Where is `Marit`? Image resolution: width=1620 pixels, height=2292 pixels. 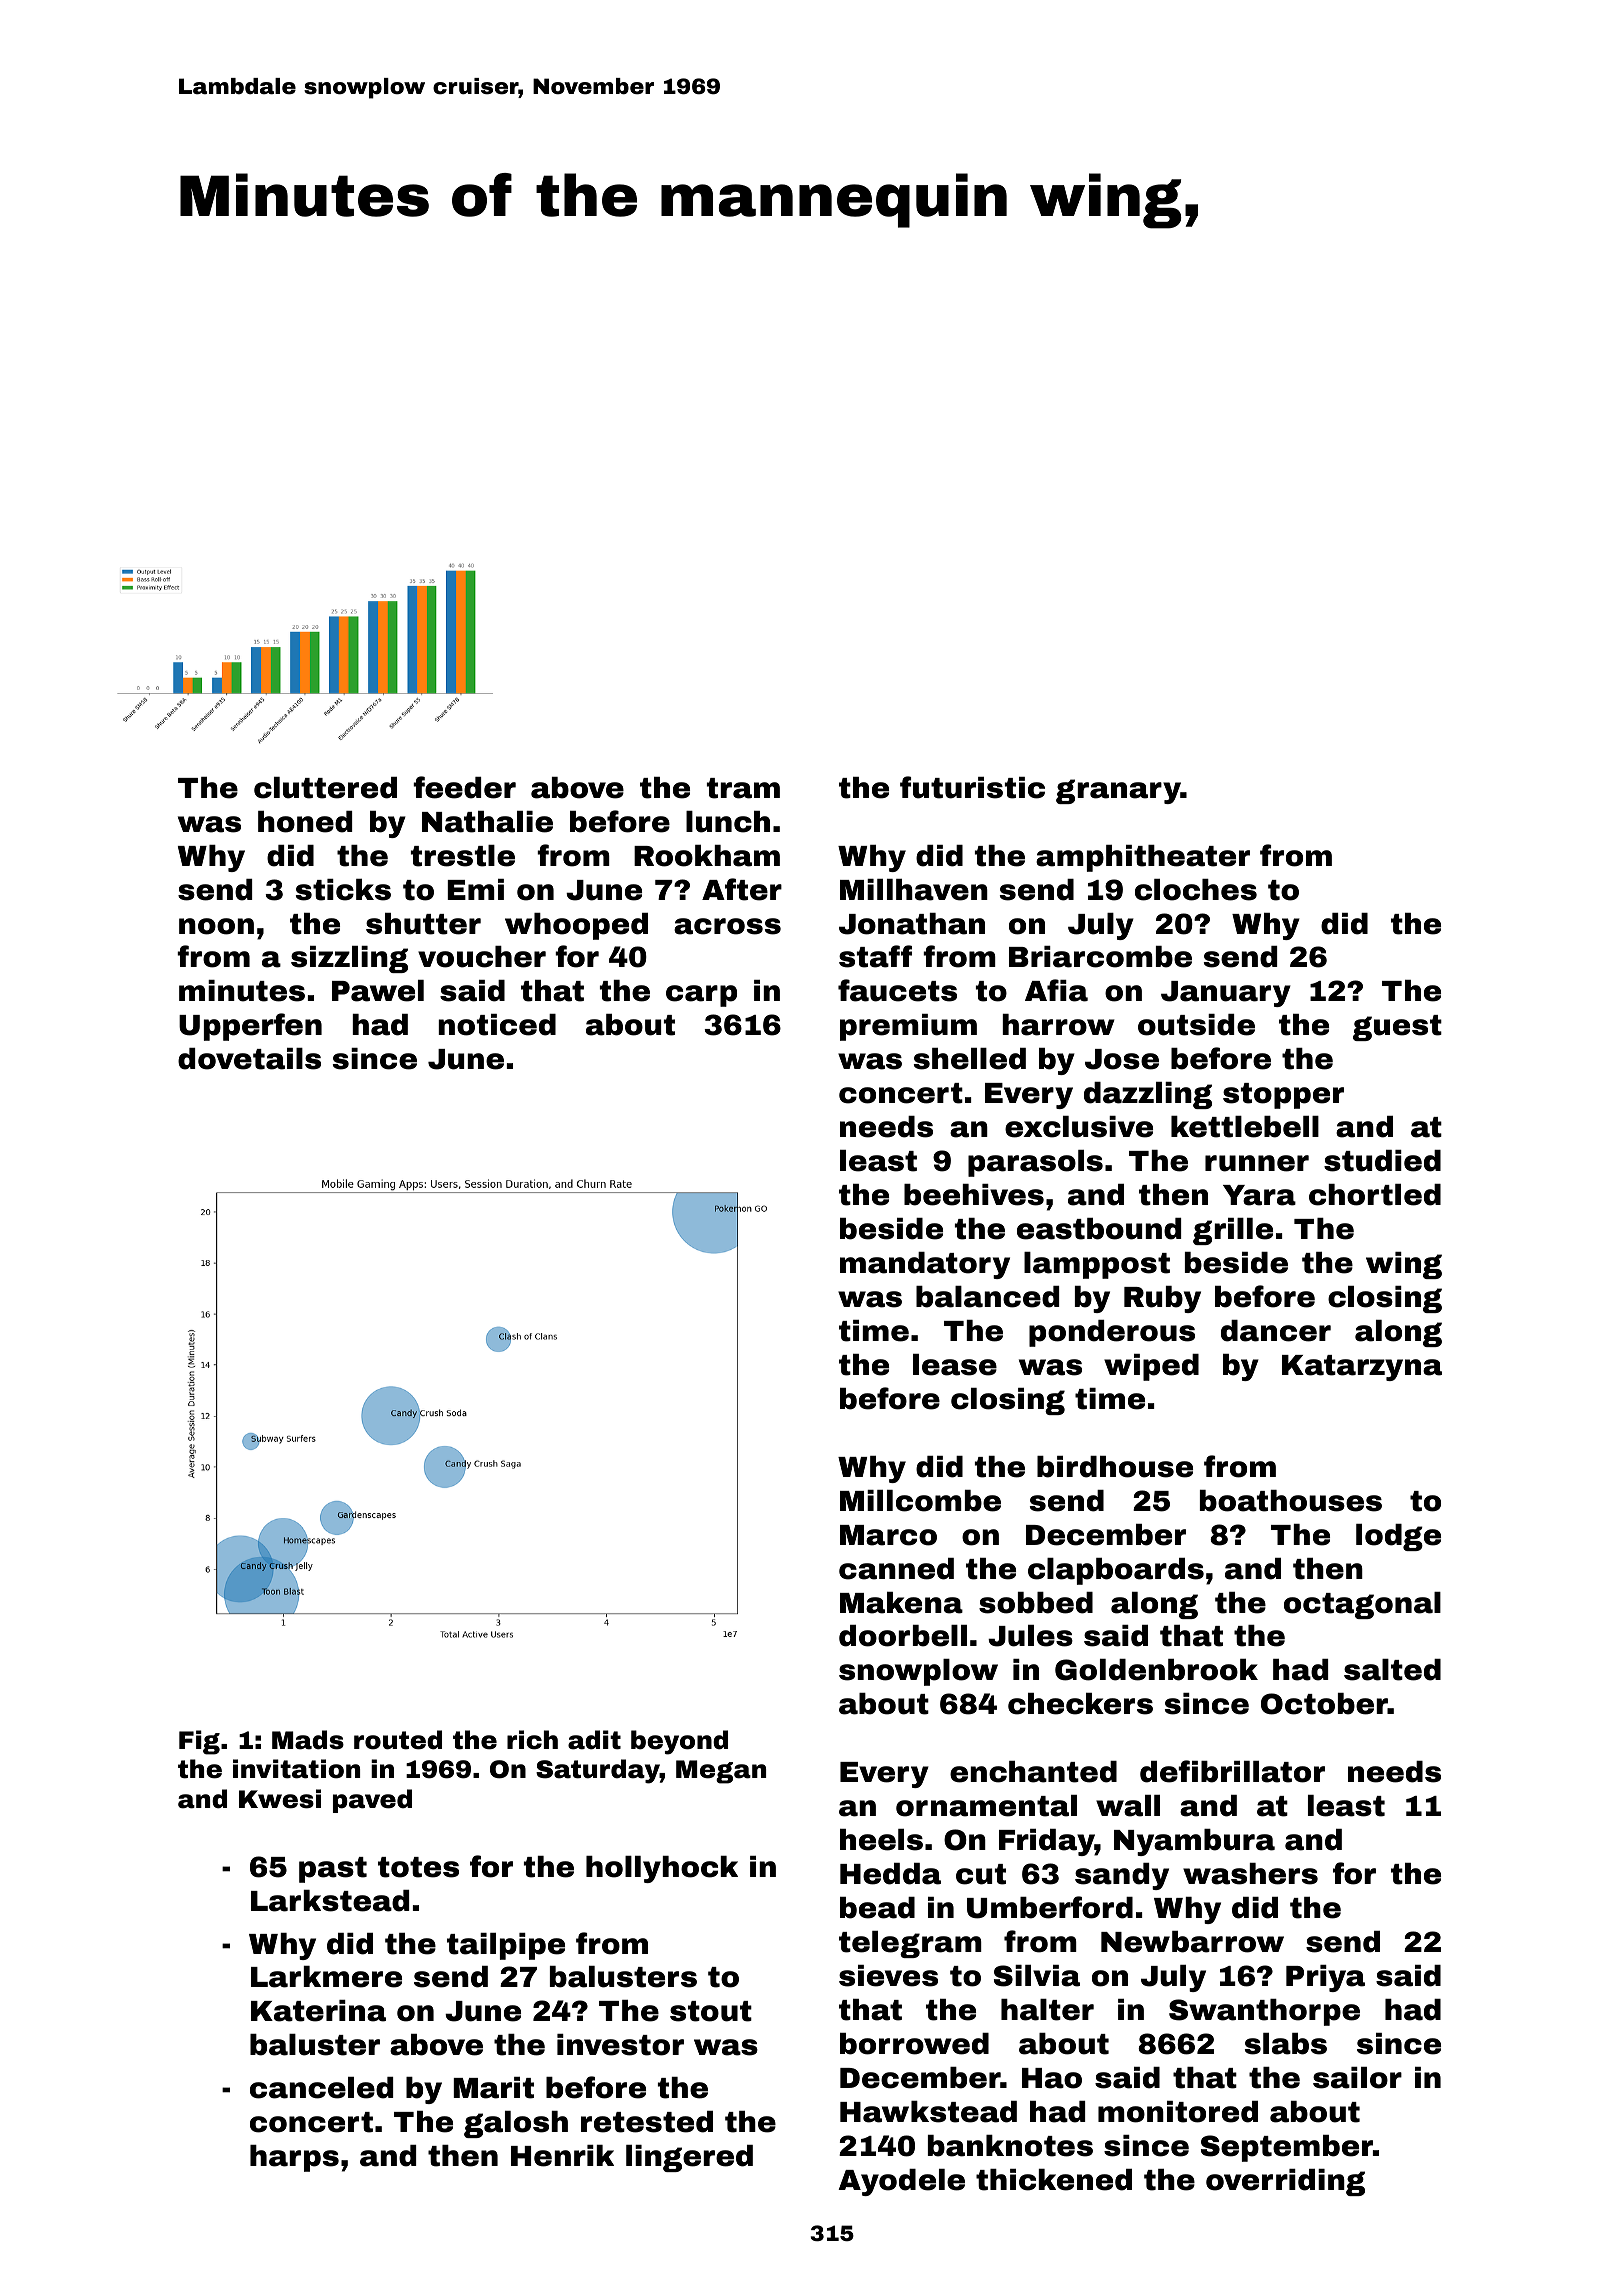
Marit is located at coordinates (493, 2088).
